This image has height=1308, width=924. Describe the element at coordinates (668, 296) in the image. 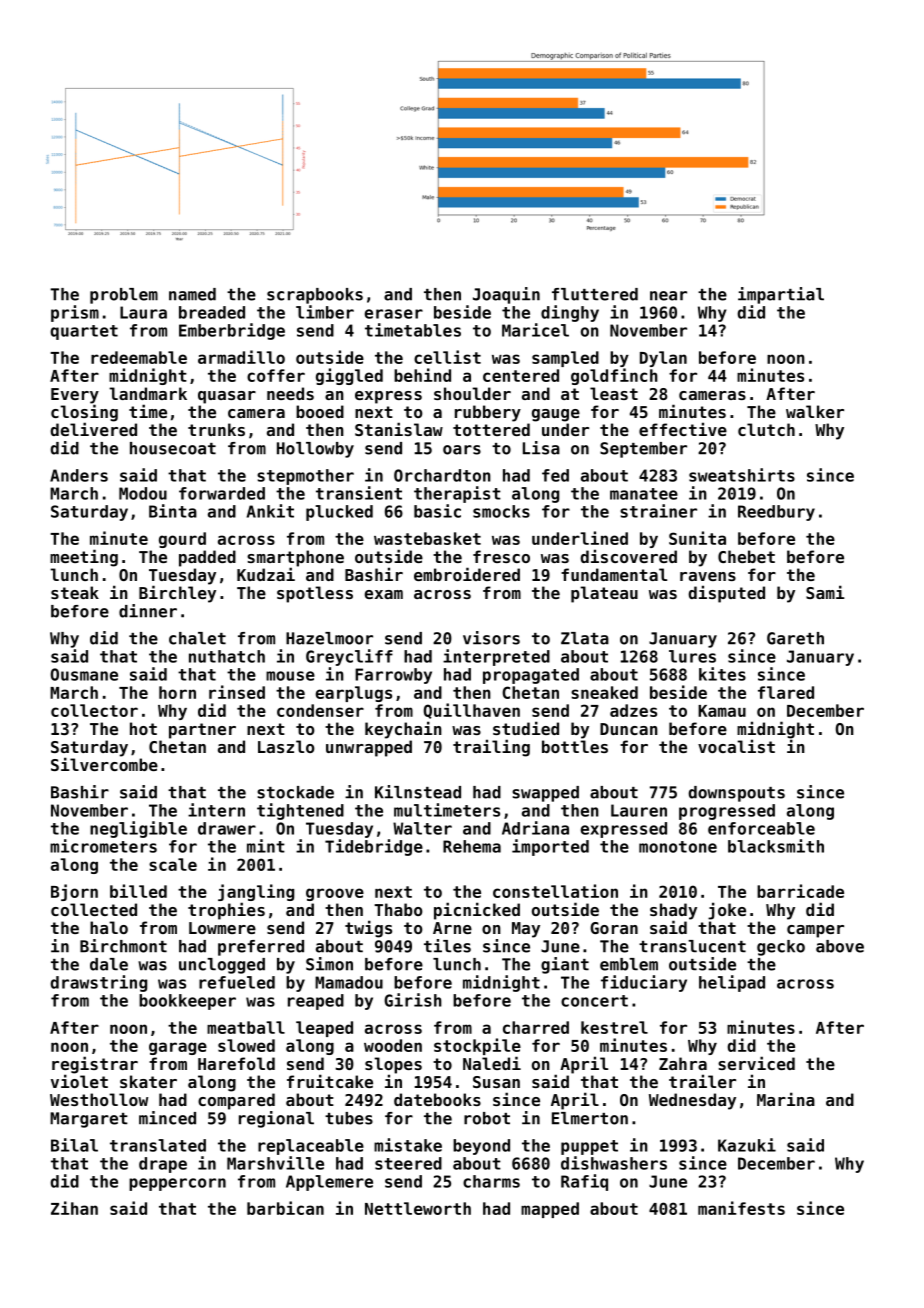

I see `near` at that location.
